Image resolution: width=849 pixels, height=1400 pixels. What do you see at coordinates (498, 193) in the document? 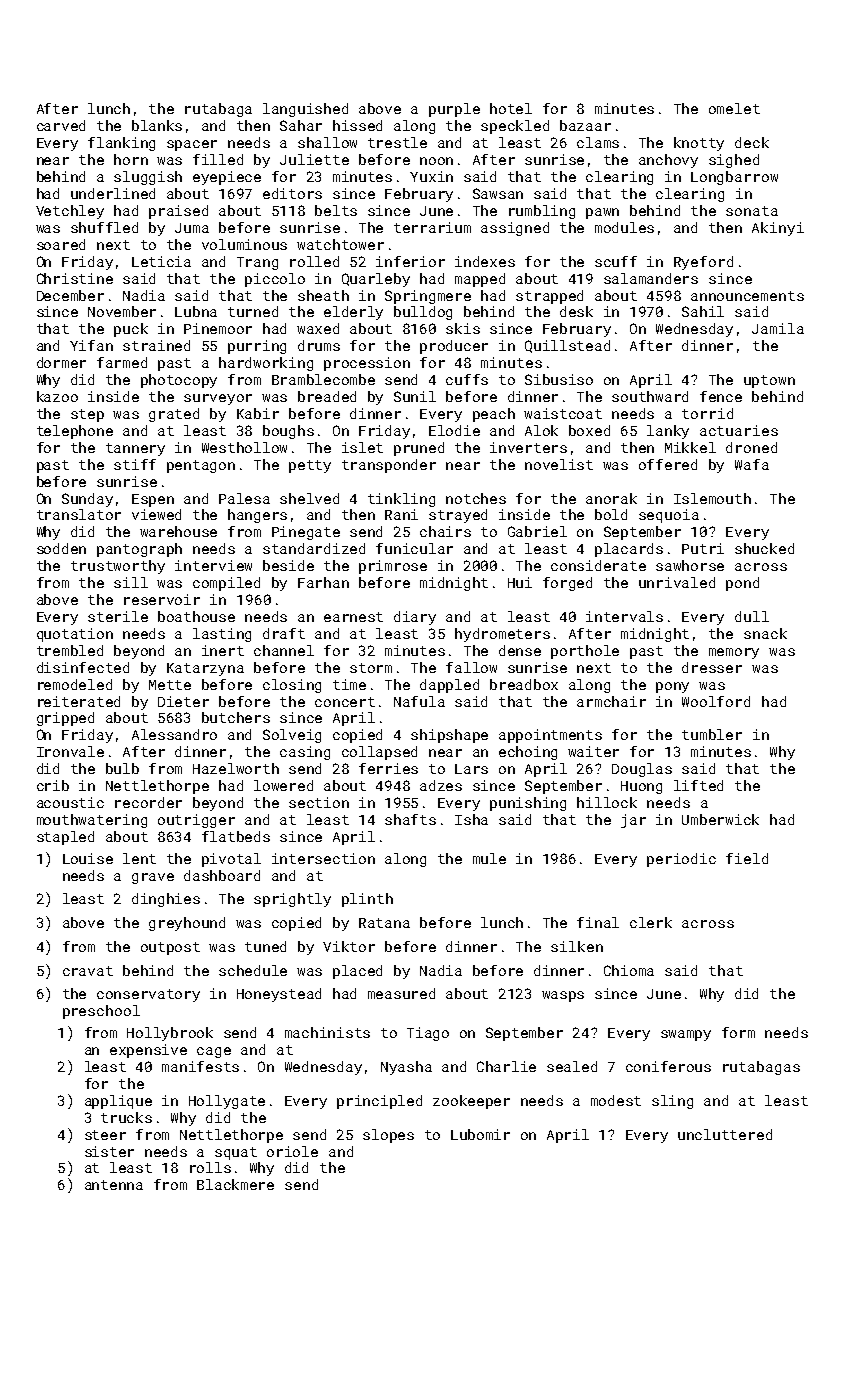
I see `Sawsan` at bounding box center [498, 193].
